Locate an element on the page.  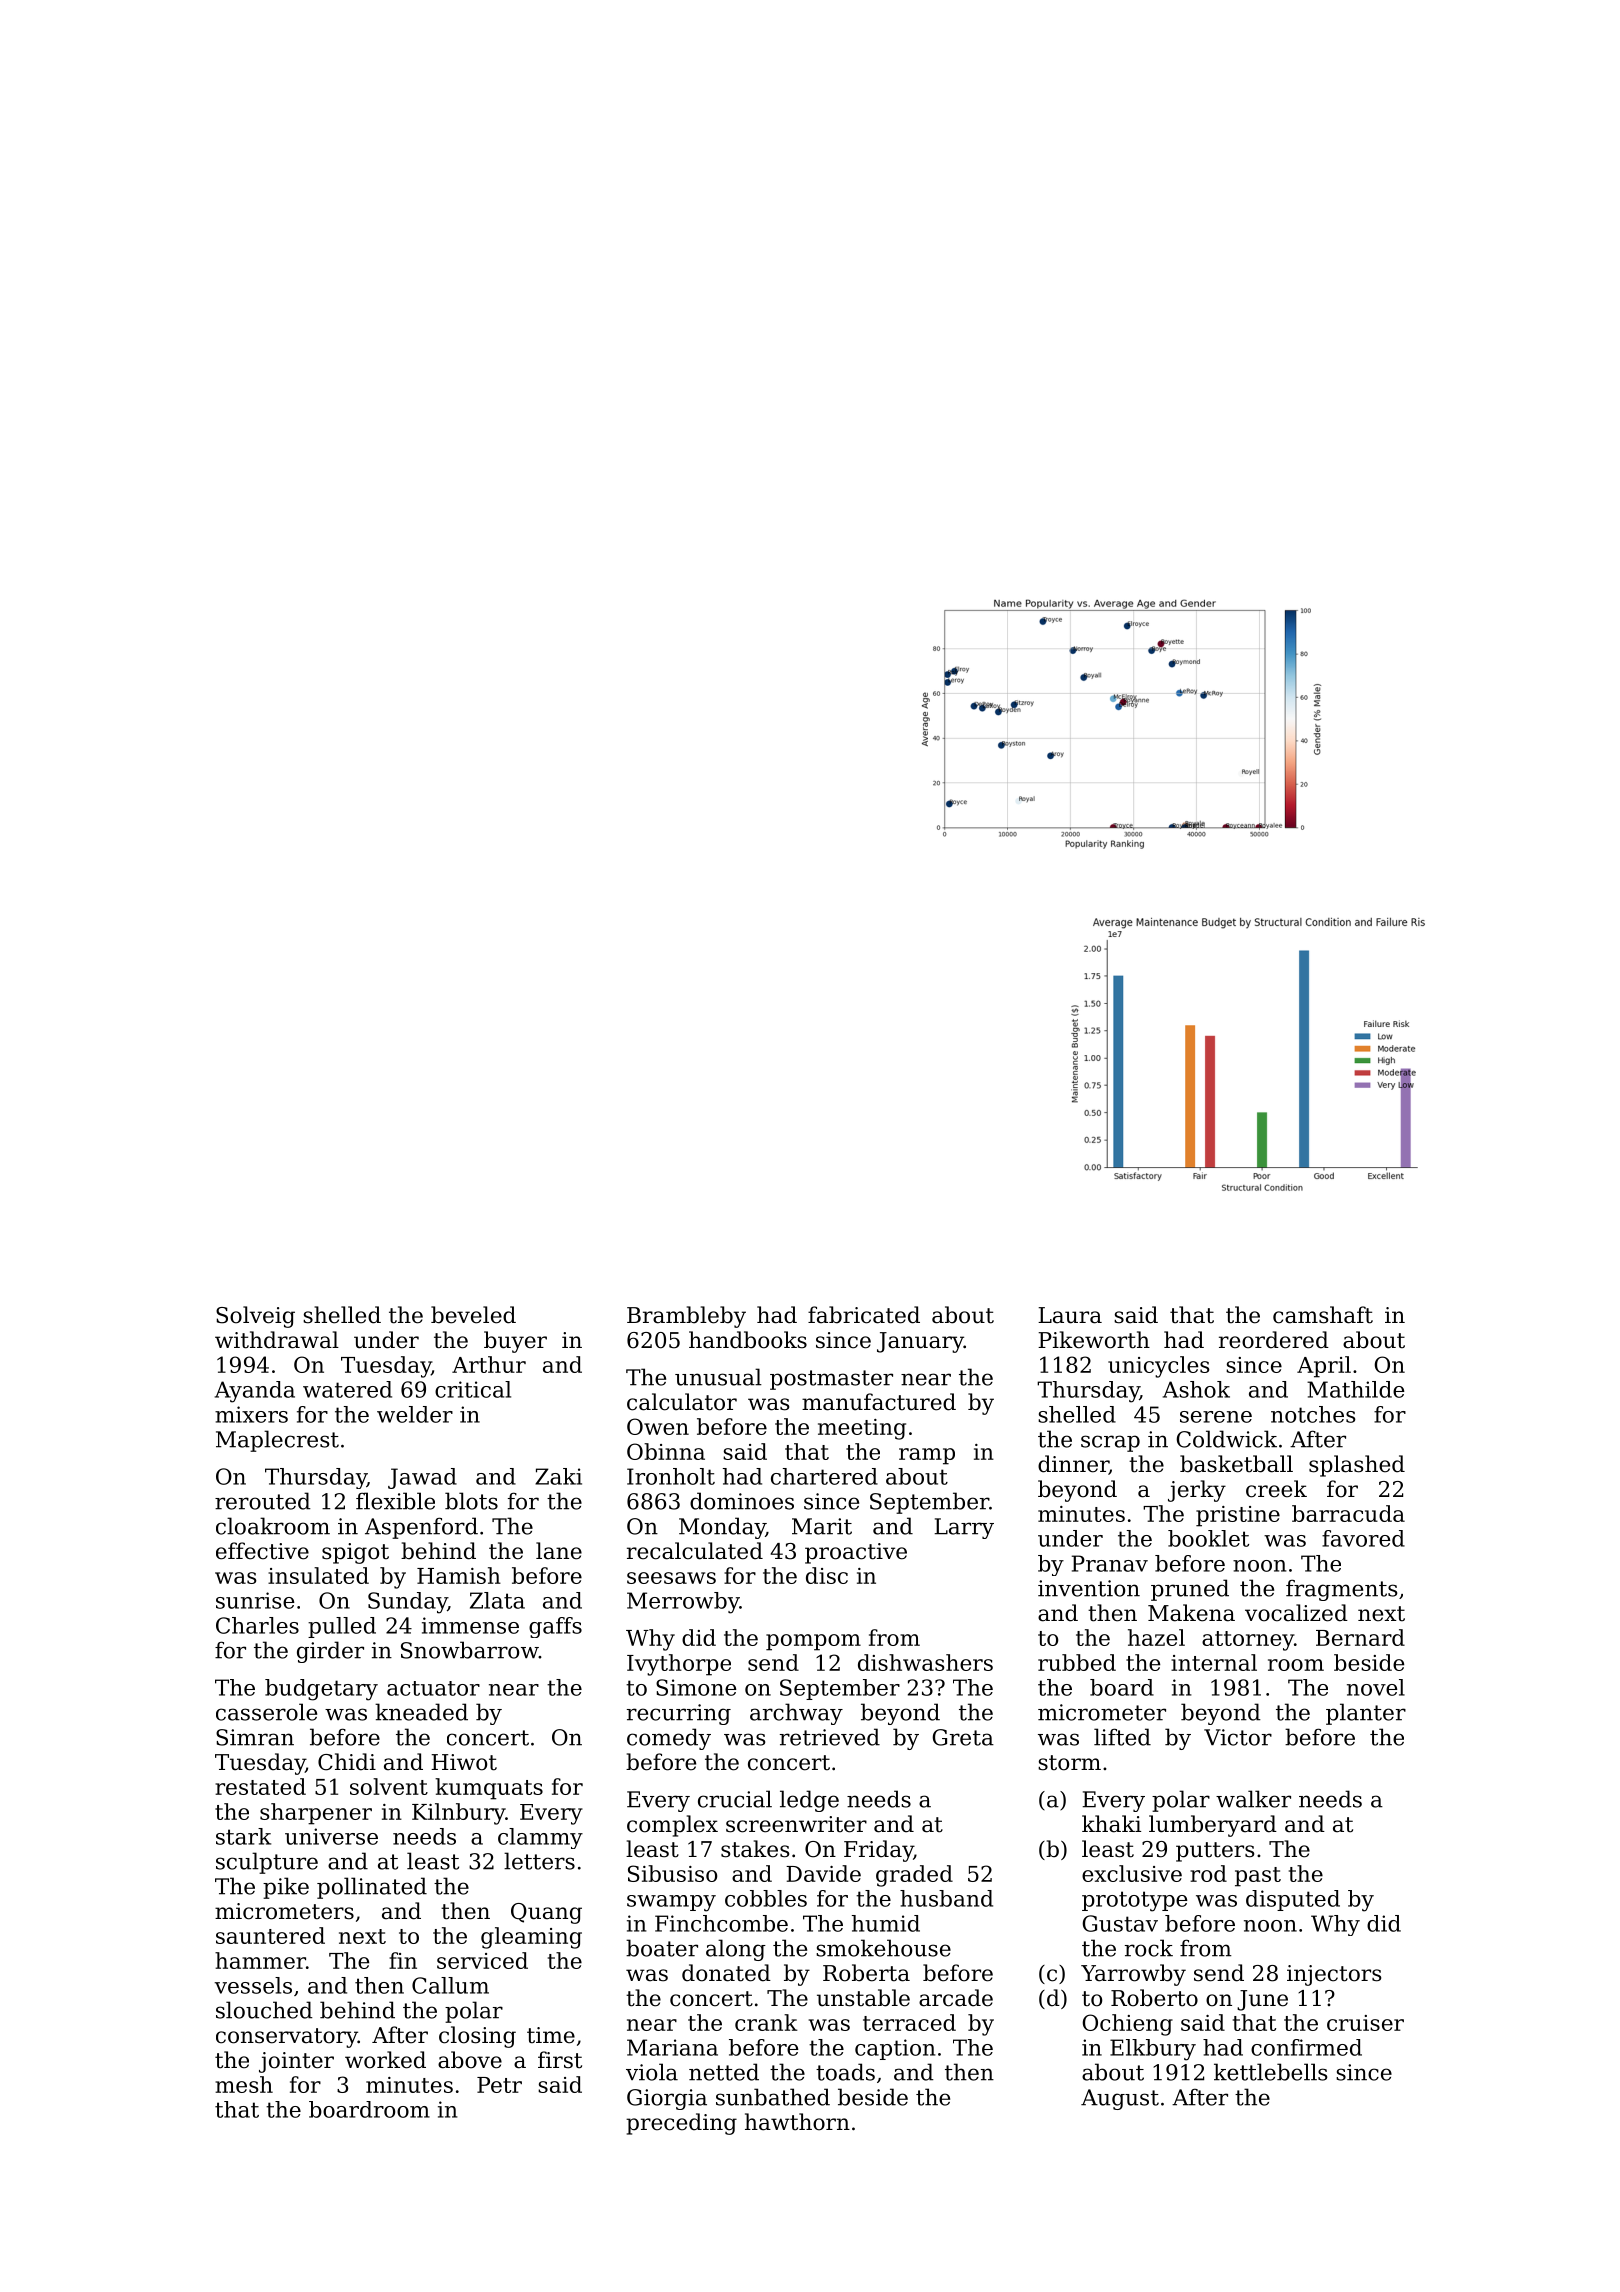
dishwashers is located at coordinates (925, 1662).
